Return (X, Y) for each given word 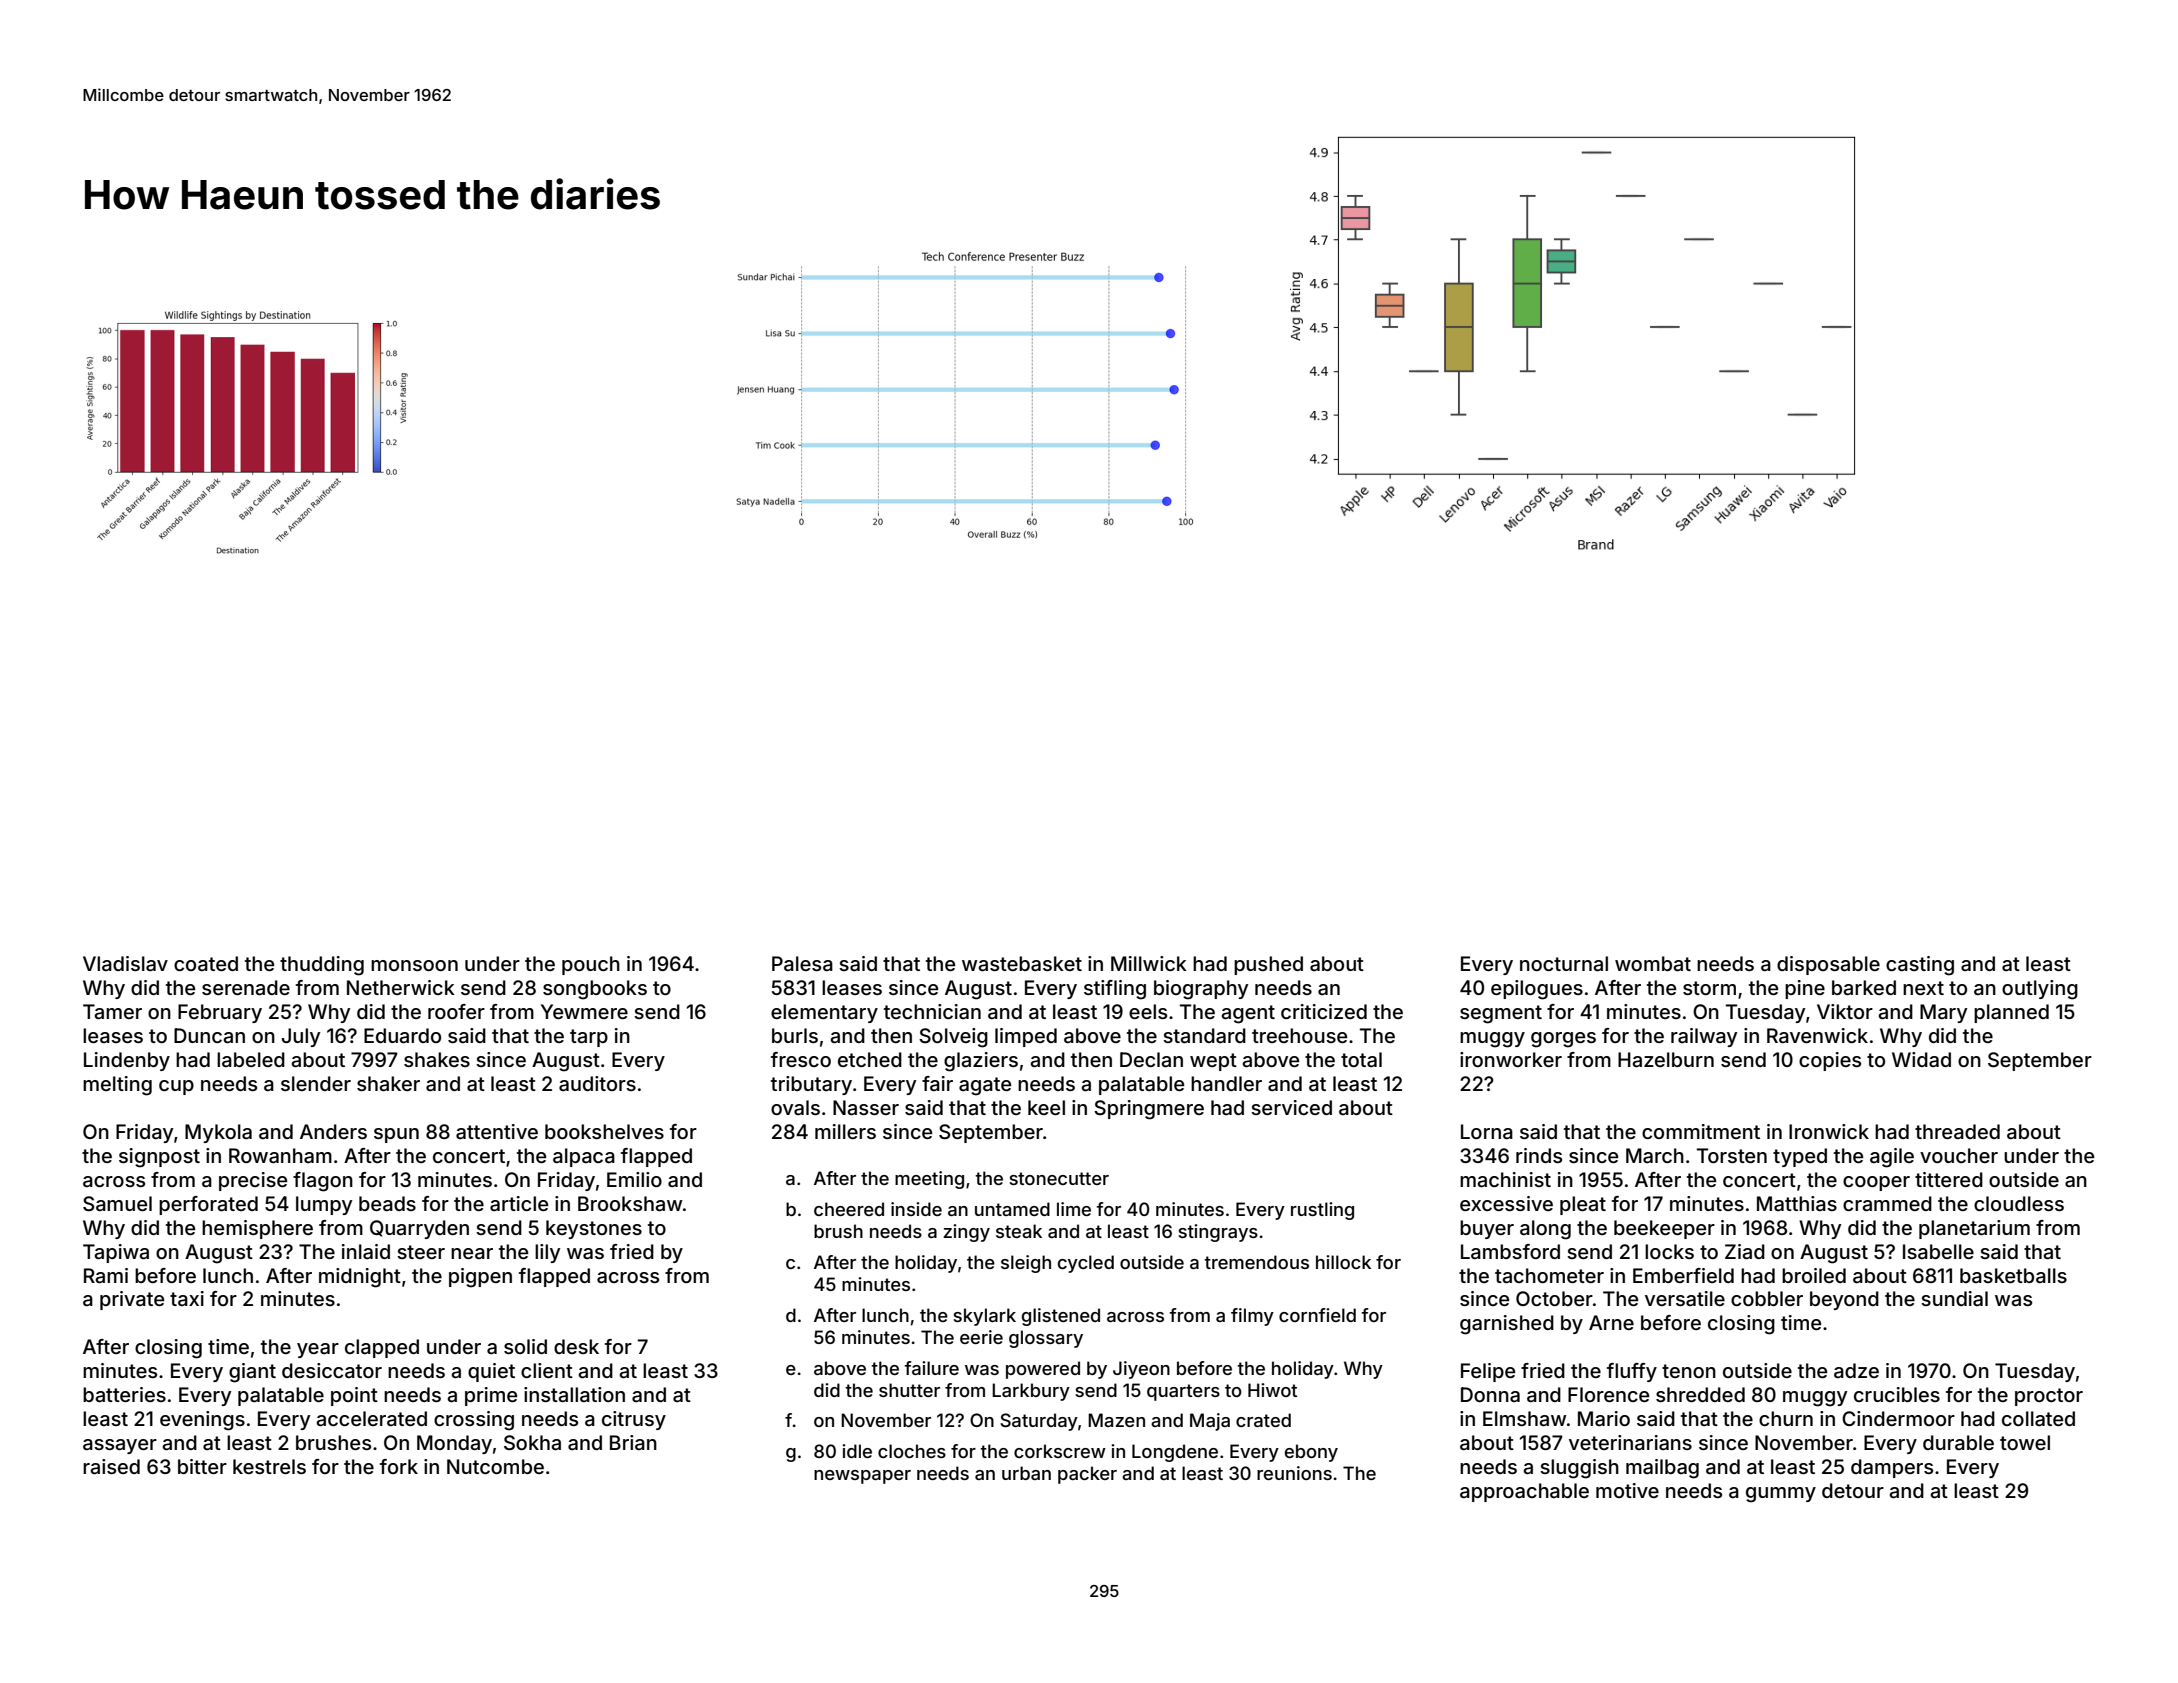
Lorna (1487, 1131)
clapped (382, 1348)
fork (399, 1466)
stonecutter (1059, 1178)
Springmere (1149, 1110)
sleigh (1026, 1264)
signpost (159, 1158)
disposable (1828, 965)
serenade (246, 988)
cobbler (1767, 1298)
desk (576, 1346)
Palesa (802, 963)
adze (1856, 1370)
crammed (1887, 1204)
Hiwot (1272, 1390)
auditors (597, 1083)
